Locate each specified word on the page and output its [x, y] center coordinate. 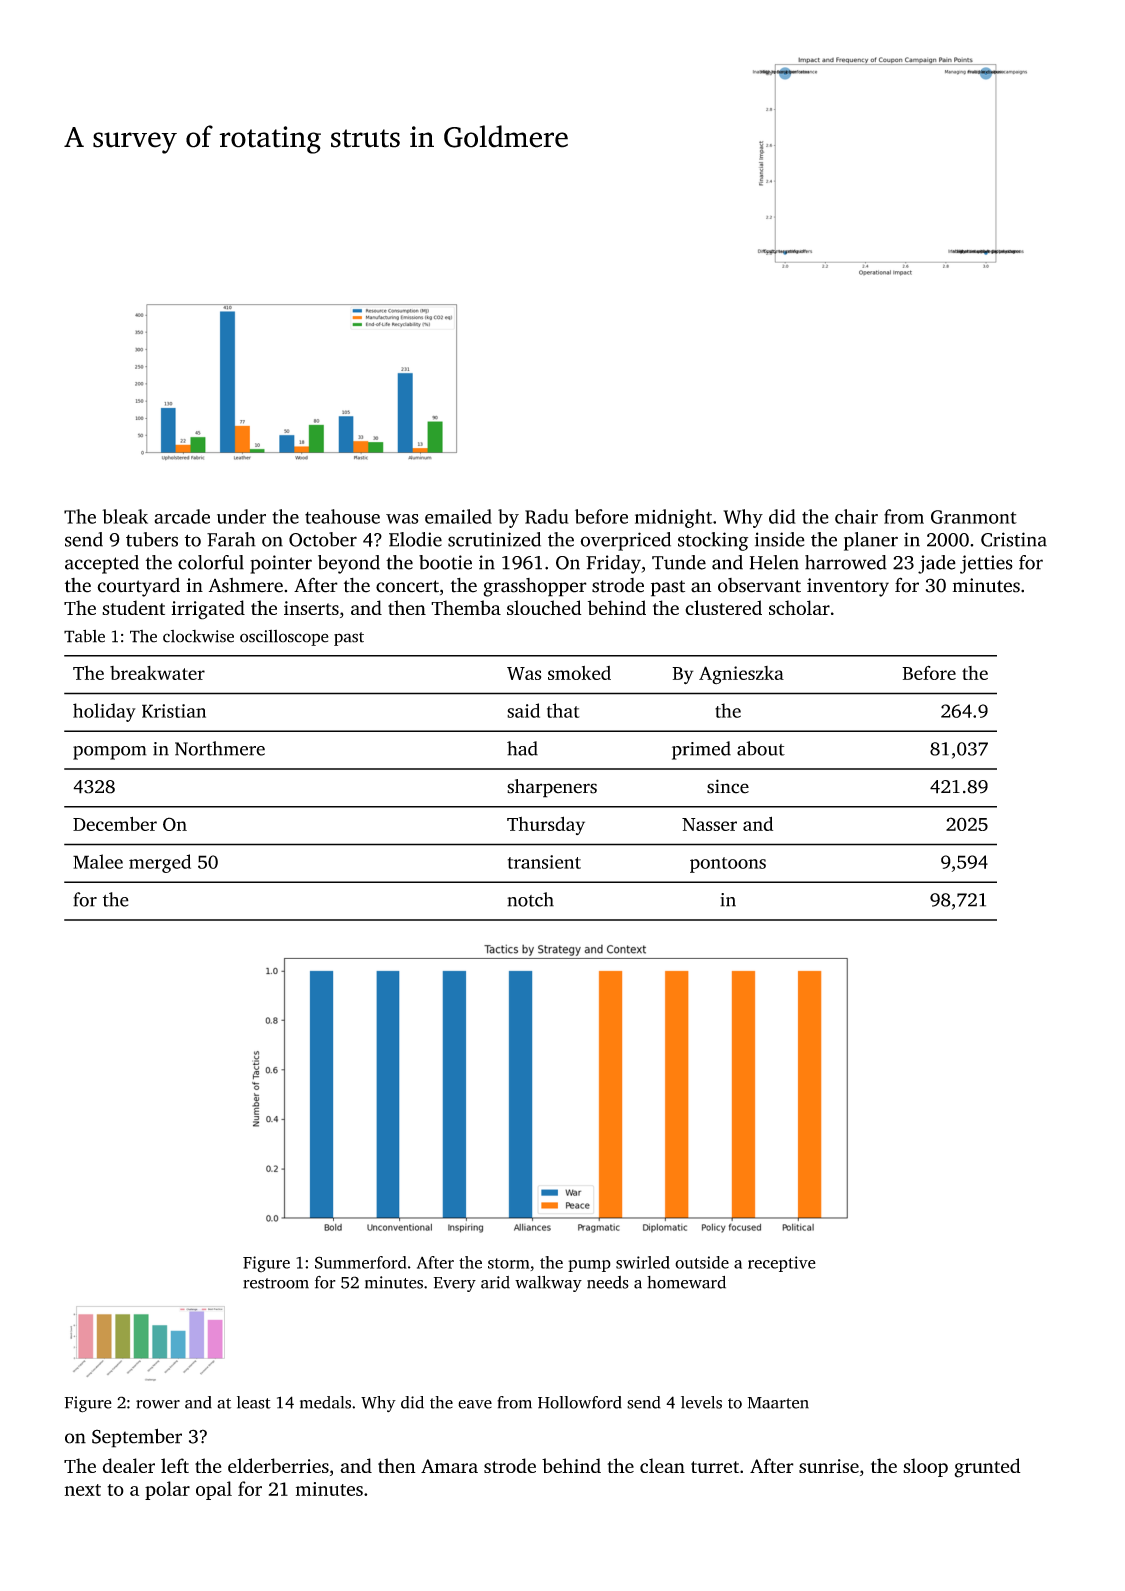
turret [715, 1467]
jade [937, 564]
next [83, 1490]
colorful [211, 562]
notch [530, 899]
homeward [686, 1282]
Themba [466, 607]
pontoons [728, 865]
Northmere [220, 748]
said [523, 710]
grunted [987, 1468]
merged [160, 863]
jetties [986, 564]
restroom [276, 1283]
